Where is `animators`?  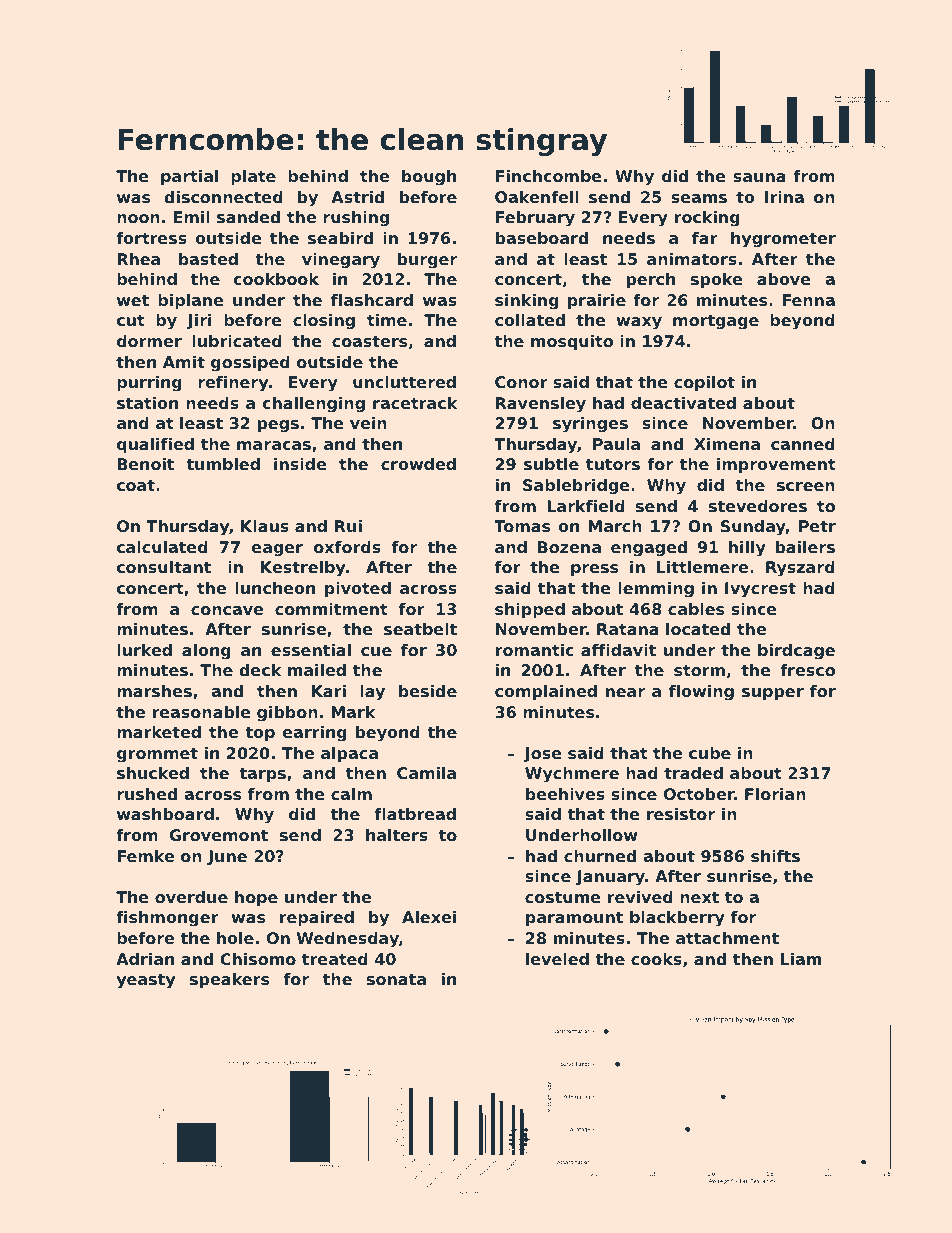 animators is located at coordinates (692, 259).
